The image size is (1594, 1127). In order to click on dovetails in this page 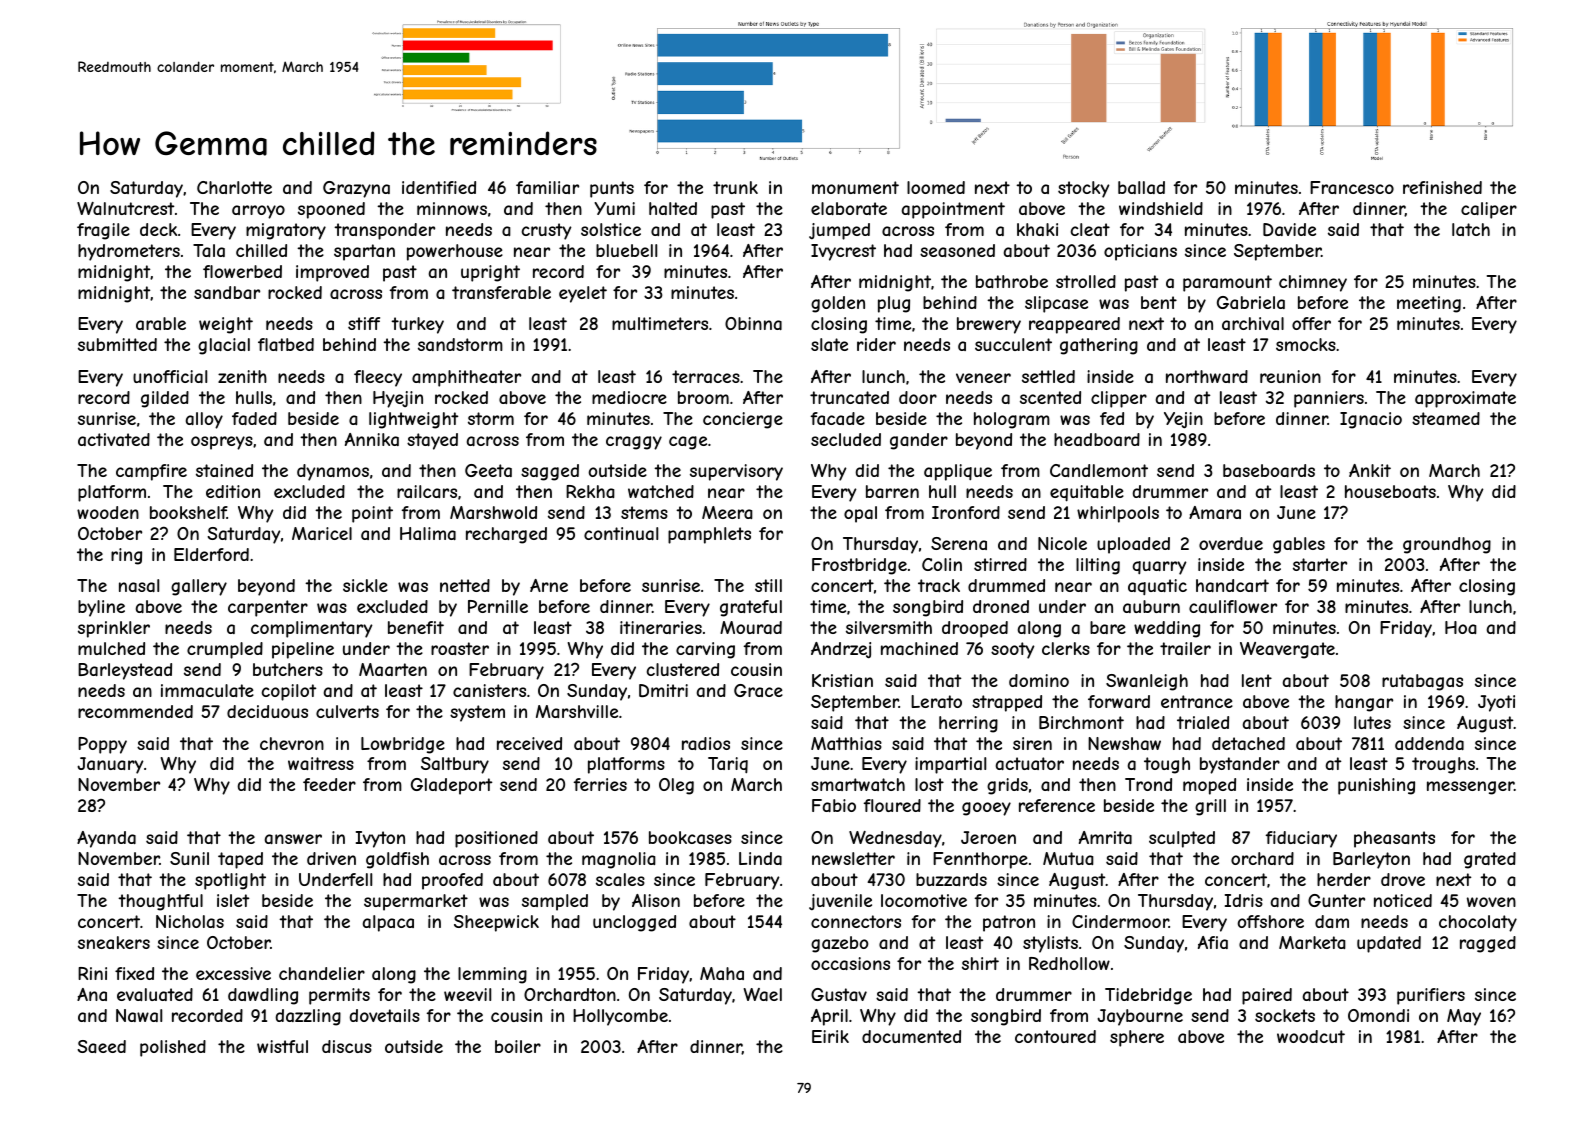, I will do `click(385, 1015)`.
